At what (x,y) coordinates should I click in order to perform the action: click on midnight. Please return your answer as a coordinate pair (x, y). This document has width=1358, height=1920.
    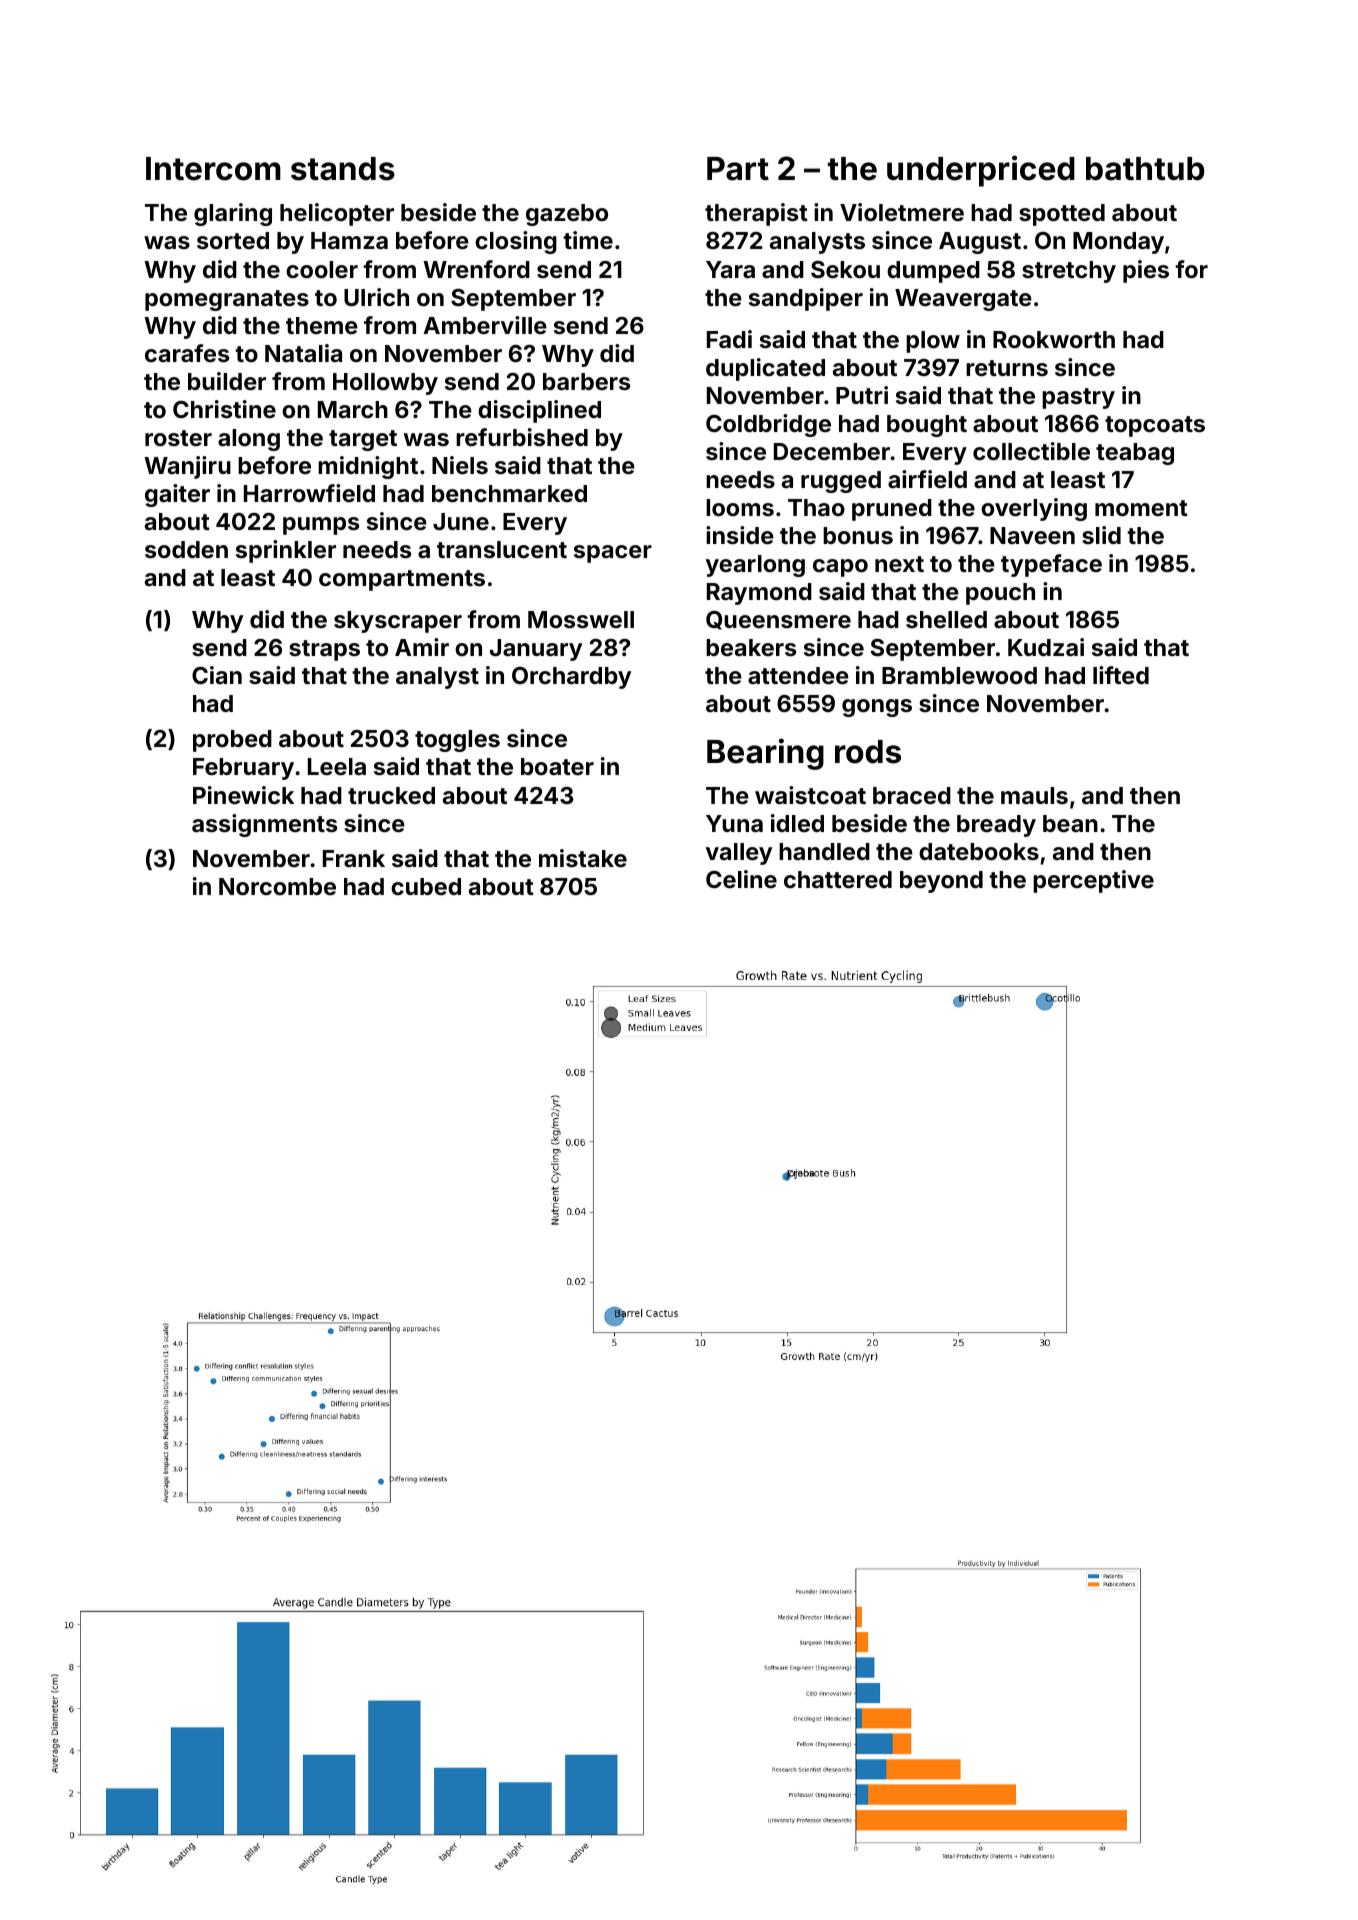
    Looking at the image, I should click on (368, 467).
